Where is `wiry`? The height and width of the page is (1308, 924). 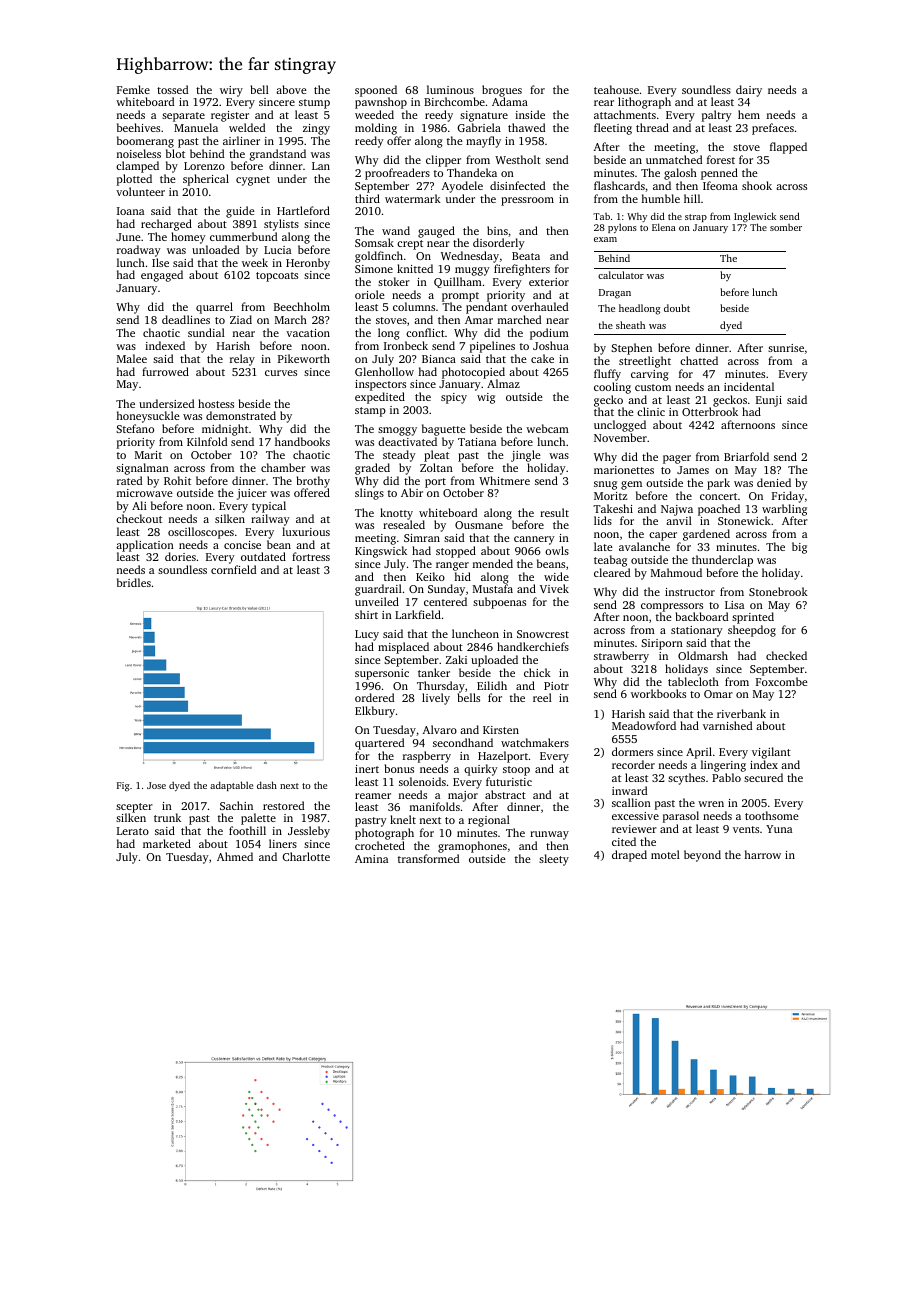
wiry is located at coordinates (231, 91).
